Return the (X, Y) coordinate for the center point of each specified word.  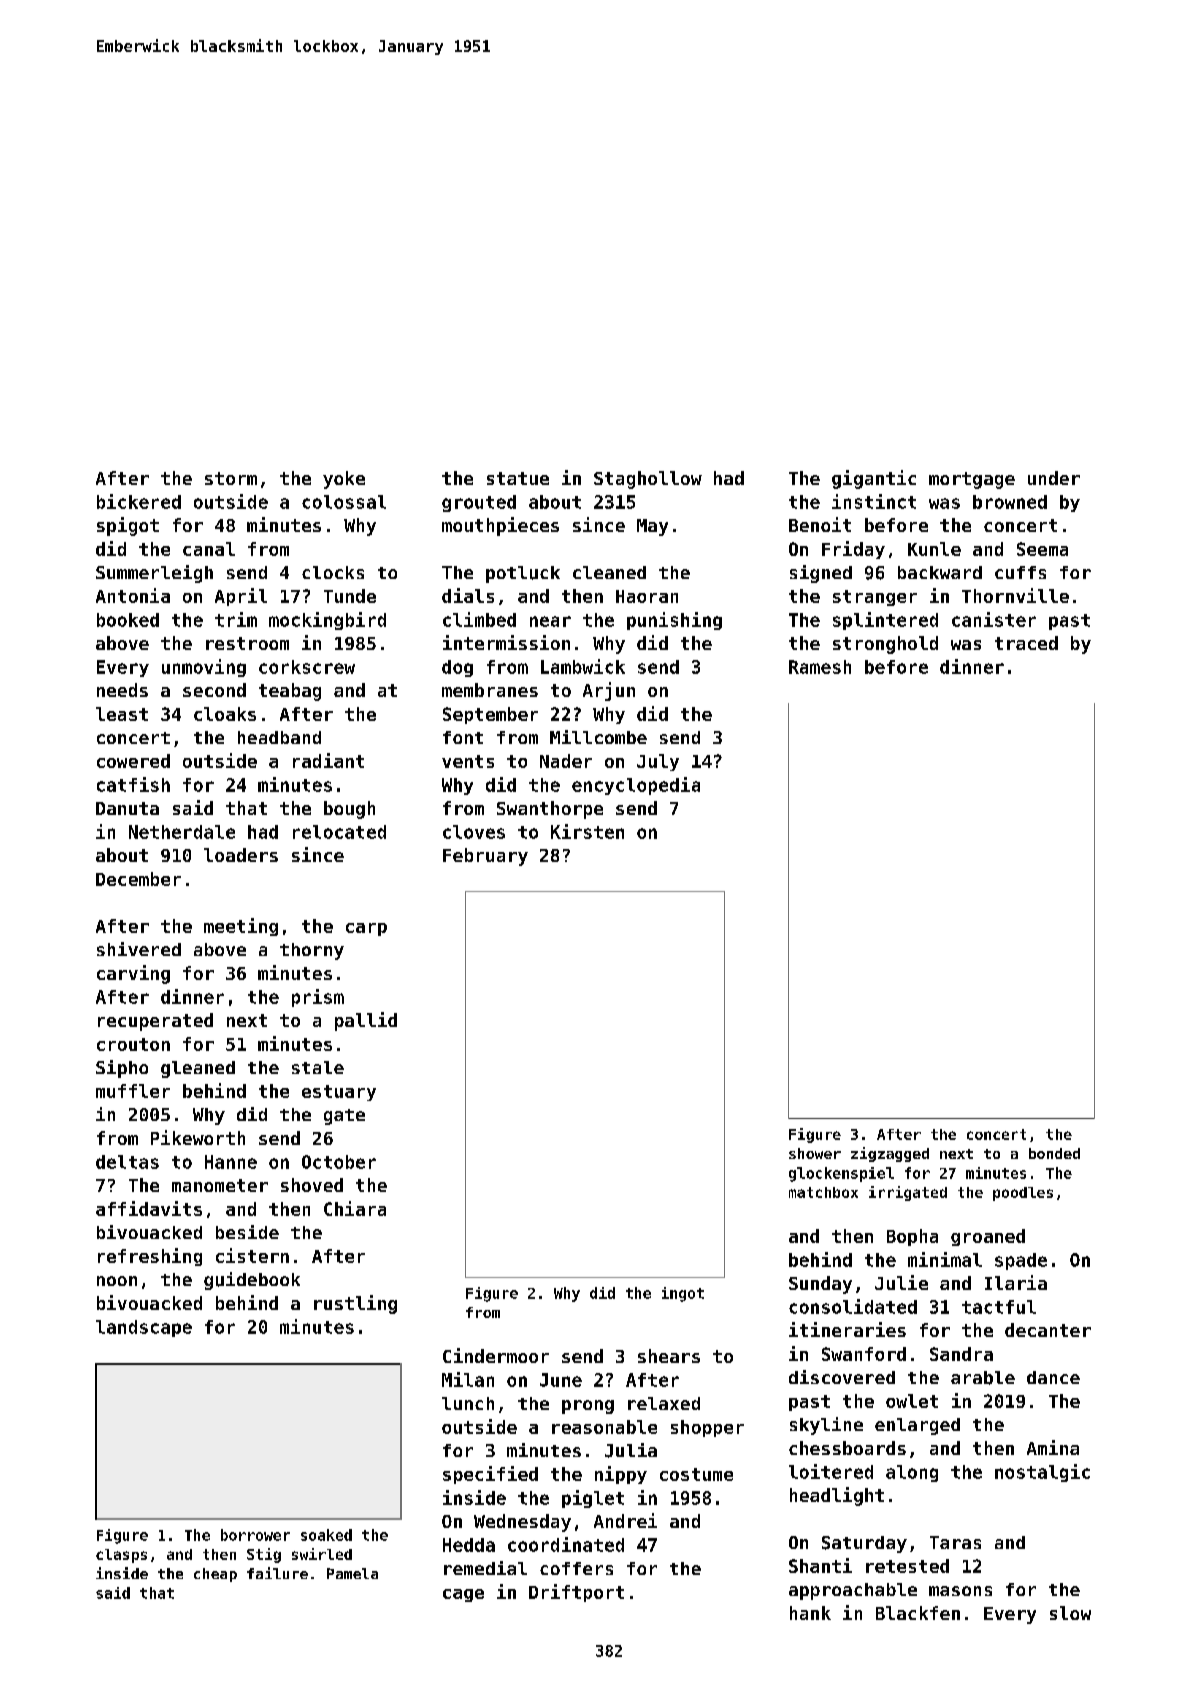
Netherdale (182, 832)
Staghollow (648, 480)
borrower (255, 1535)
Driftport (576, 1593)
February (485, 857)
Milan (468, 1379)
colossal (344, 502)
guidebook (252, 1281)
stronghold (885, 645)
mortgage (972, 480)
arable (983, 1378)
